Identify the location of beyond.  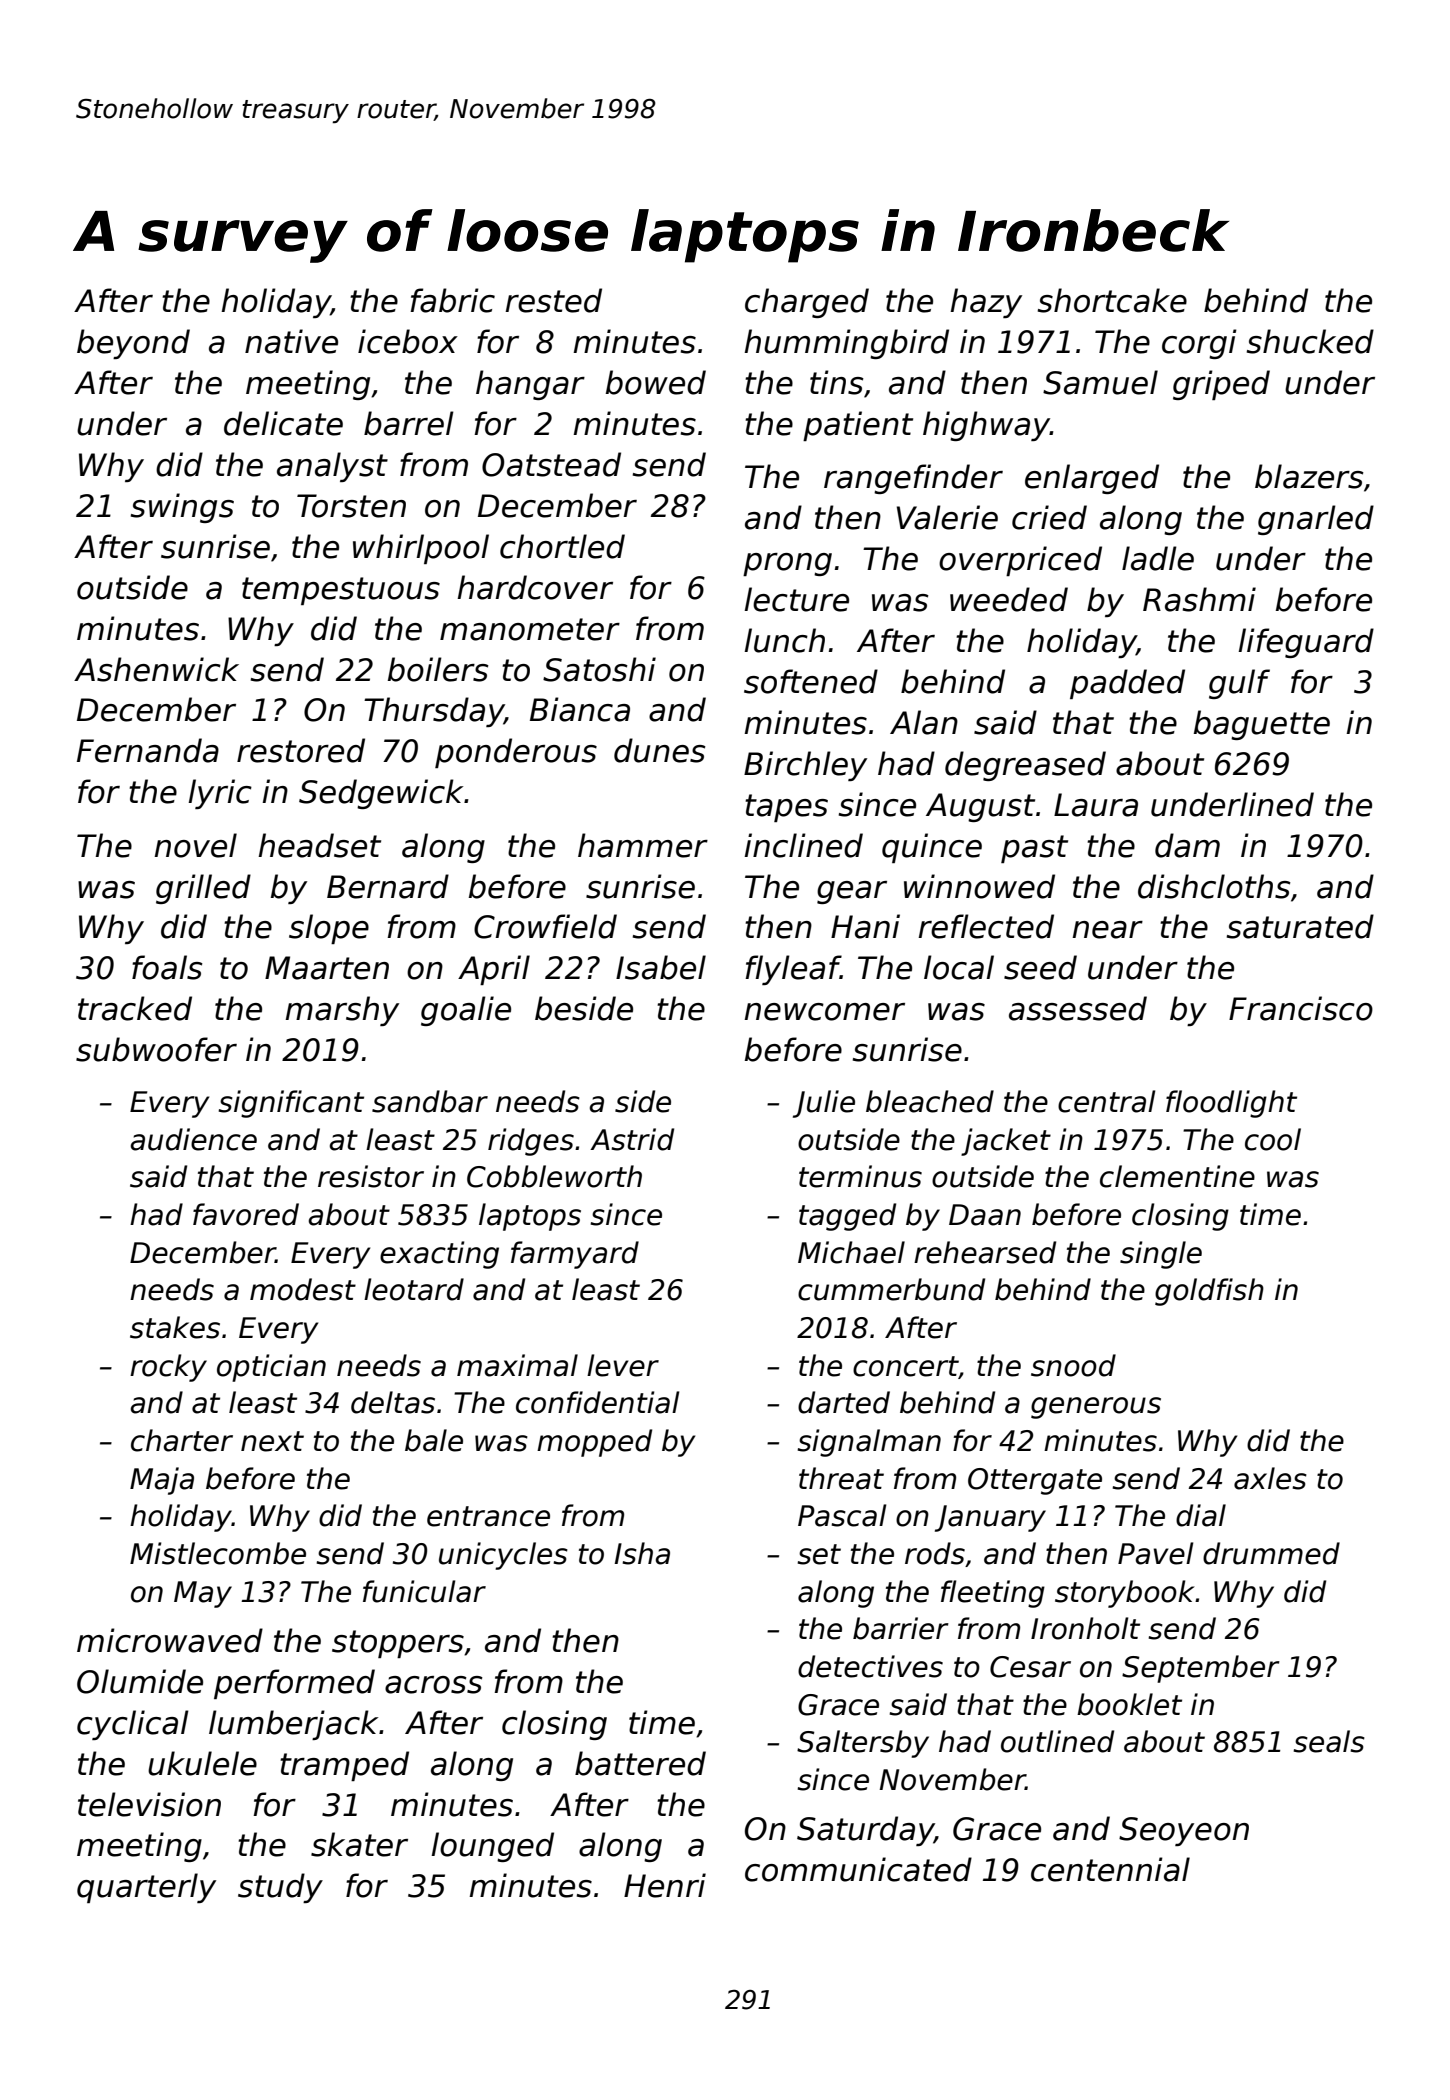
(133, 344).
